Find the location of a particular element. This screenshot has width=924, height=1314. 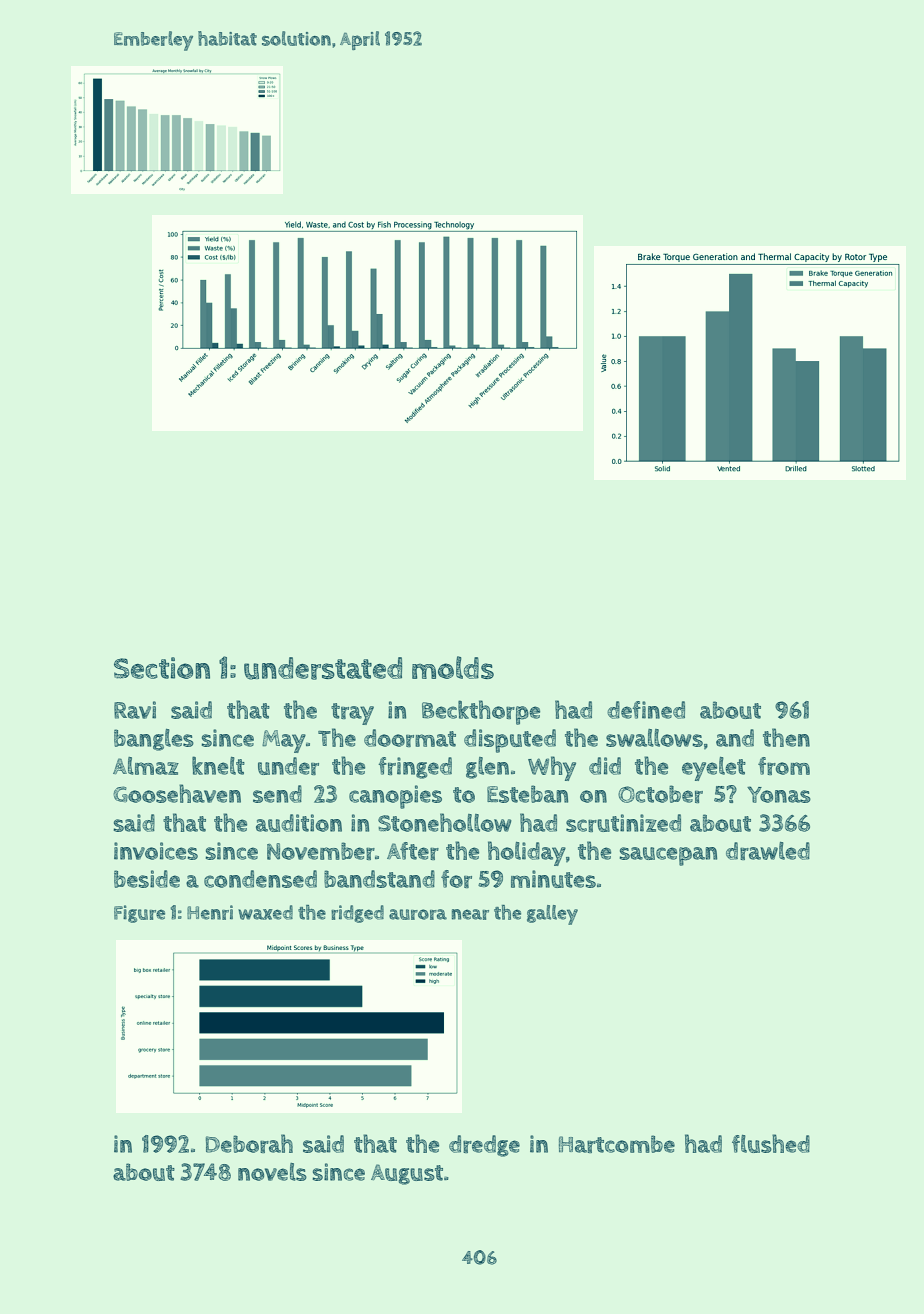

near is located at coordinates (470, 914).
